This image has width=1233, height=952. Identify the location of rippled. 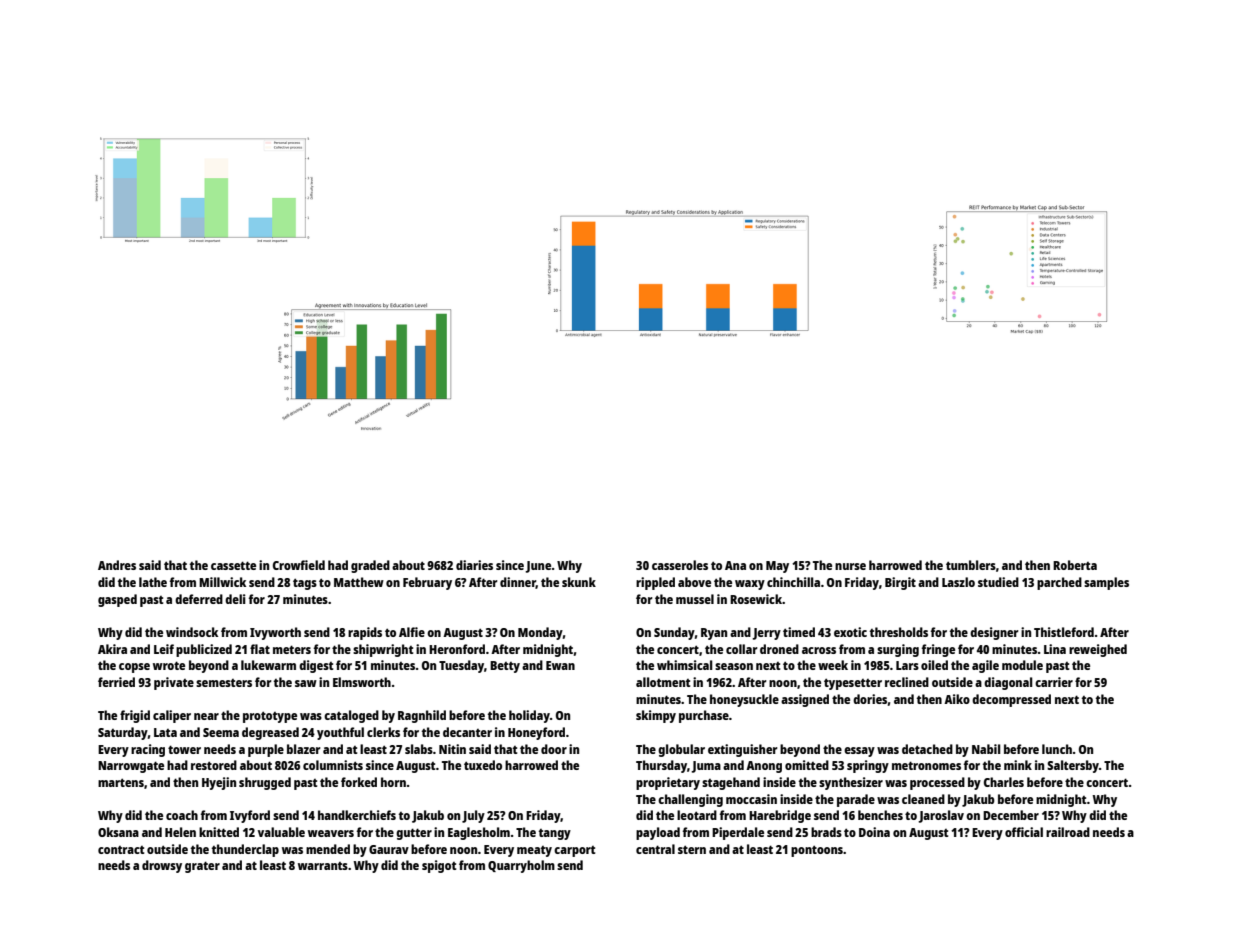
(655, 583).
